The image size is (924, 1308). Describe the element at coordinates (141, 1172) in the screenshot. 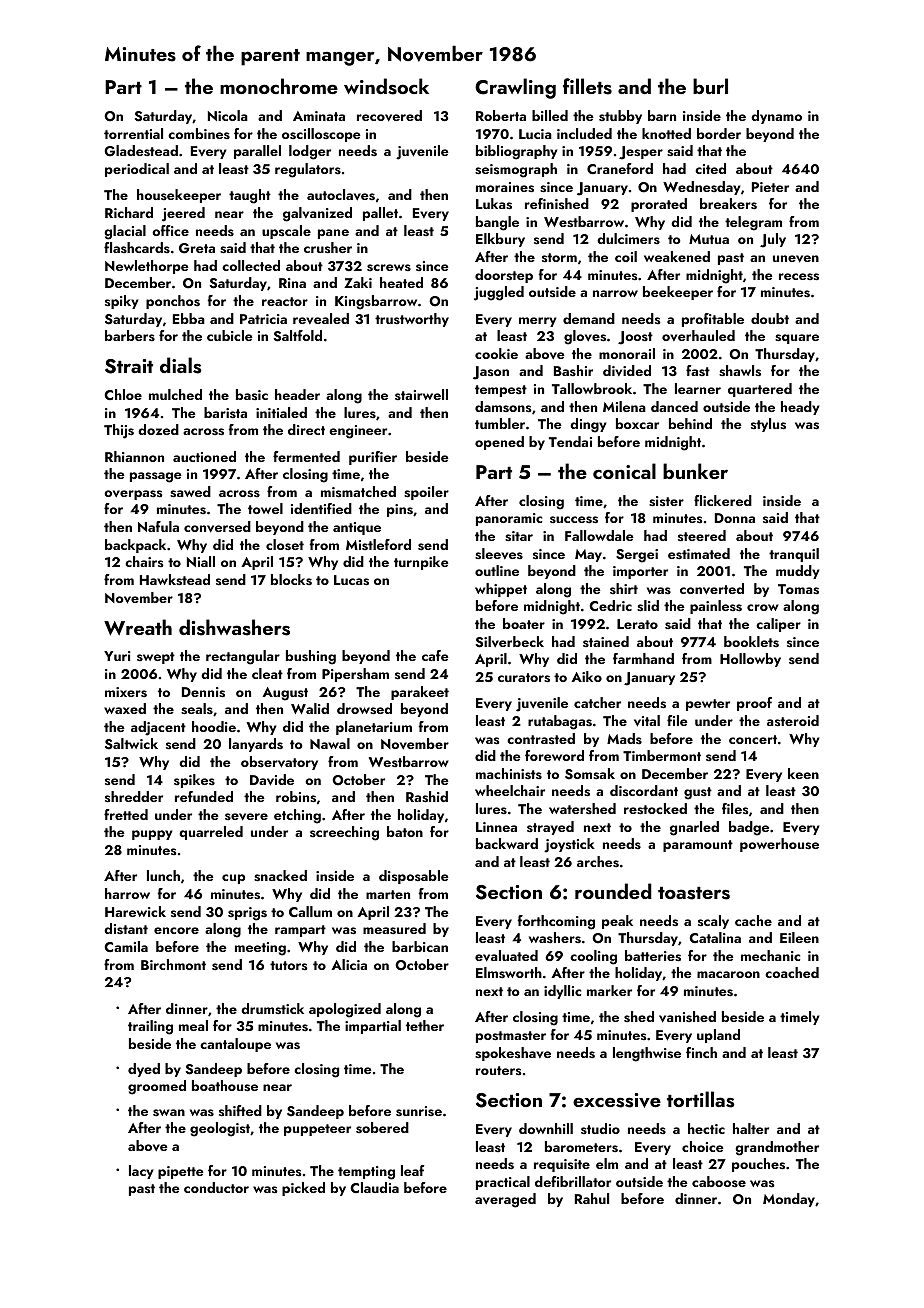

I see `lacy` at that location.
